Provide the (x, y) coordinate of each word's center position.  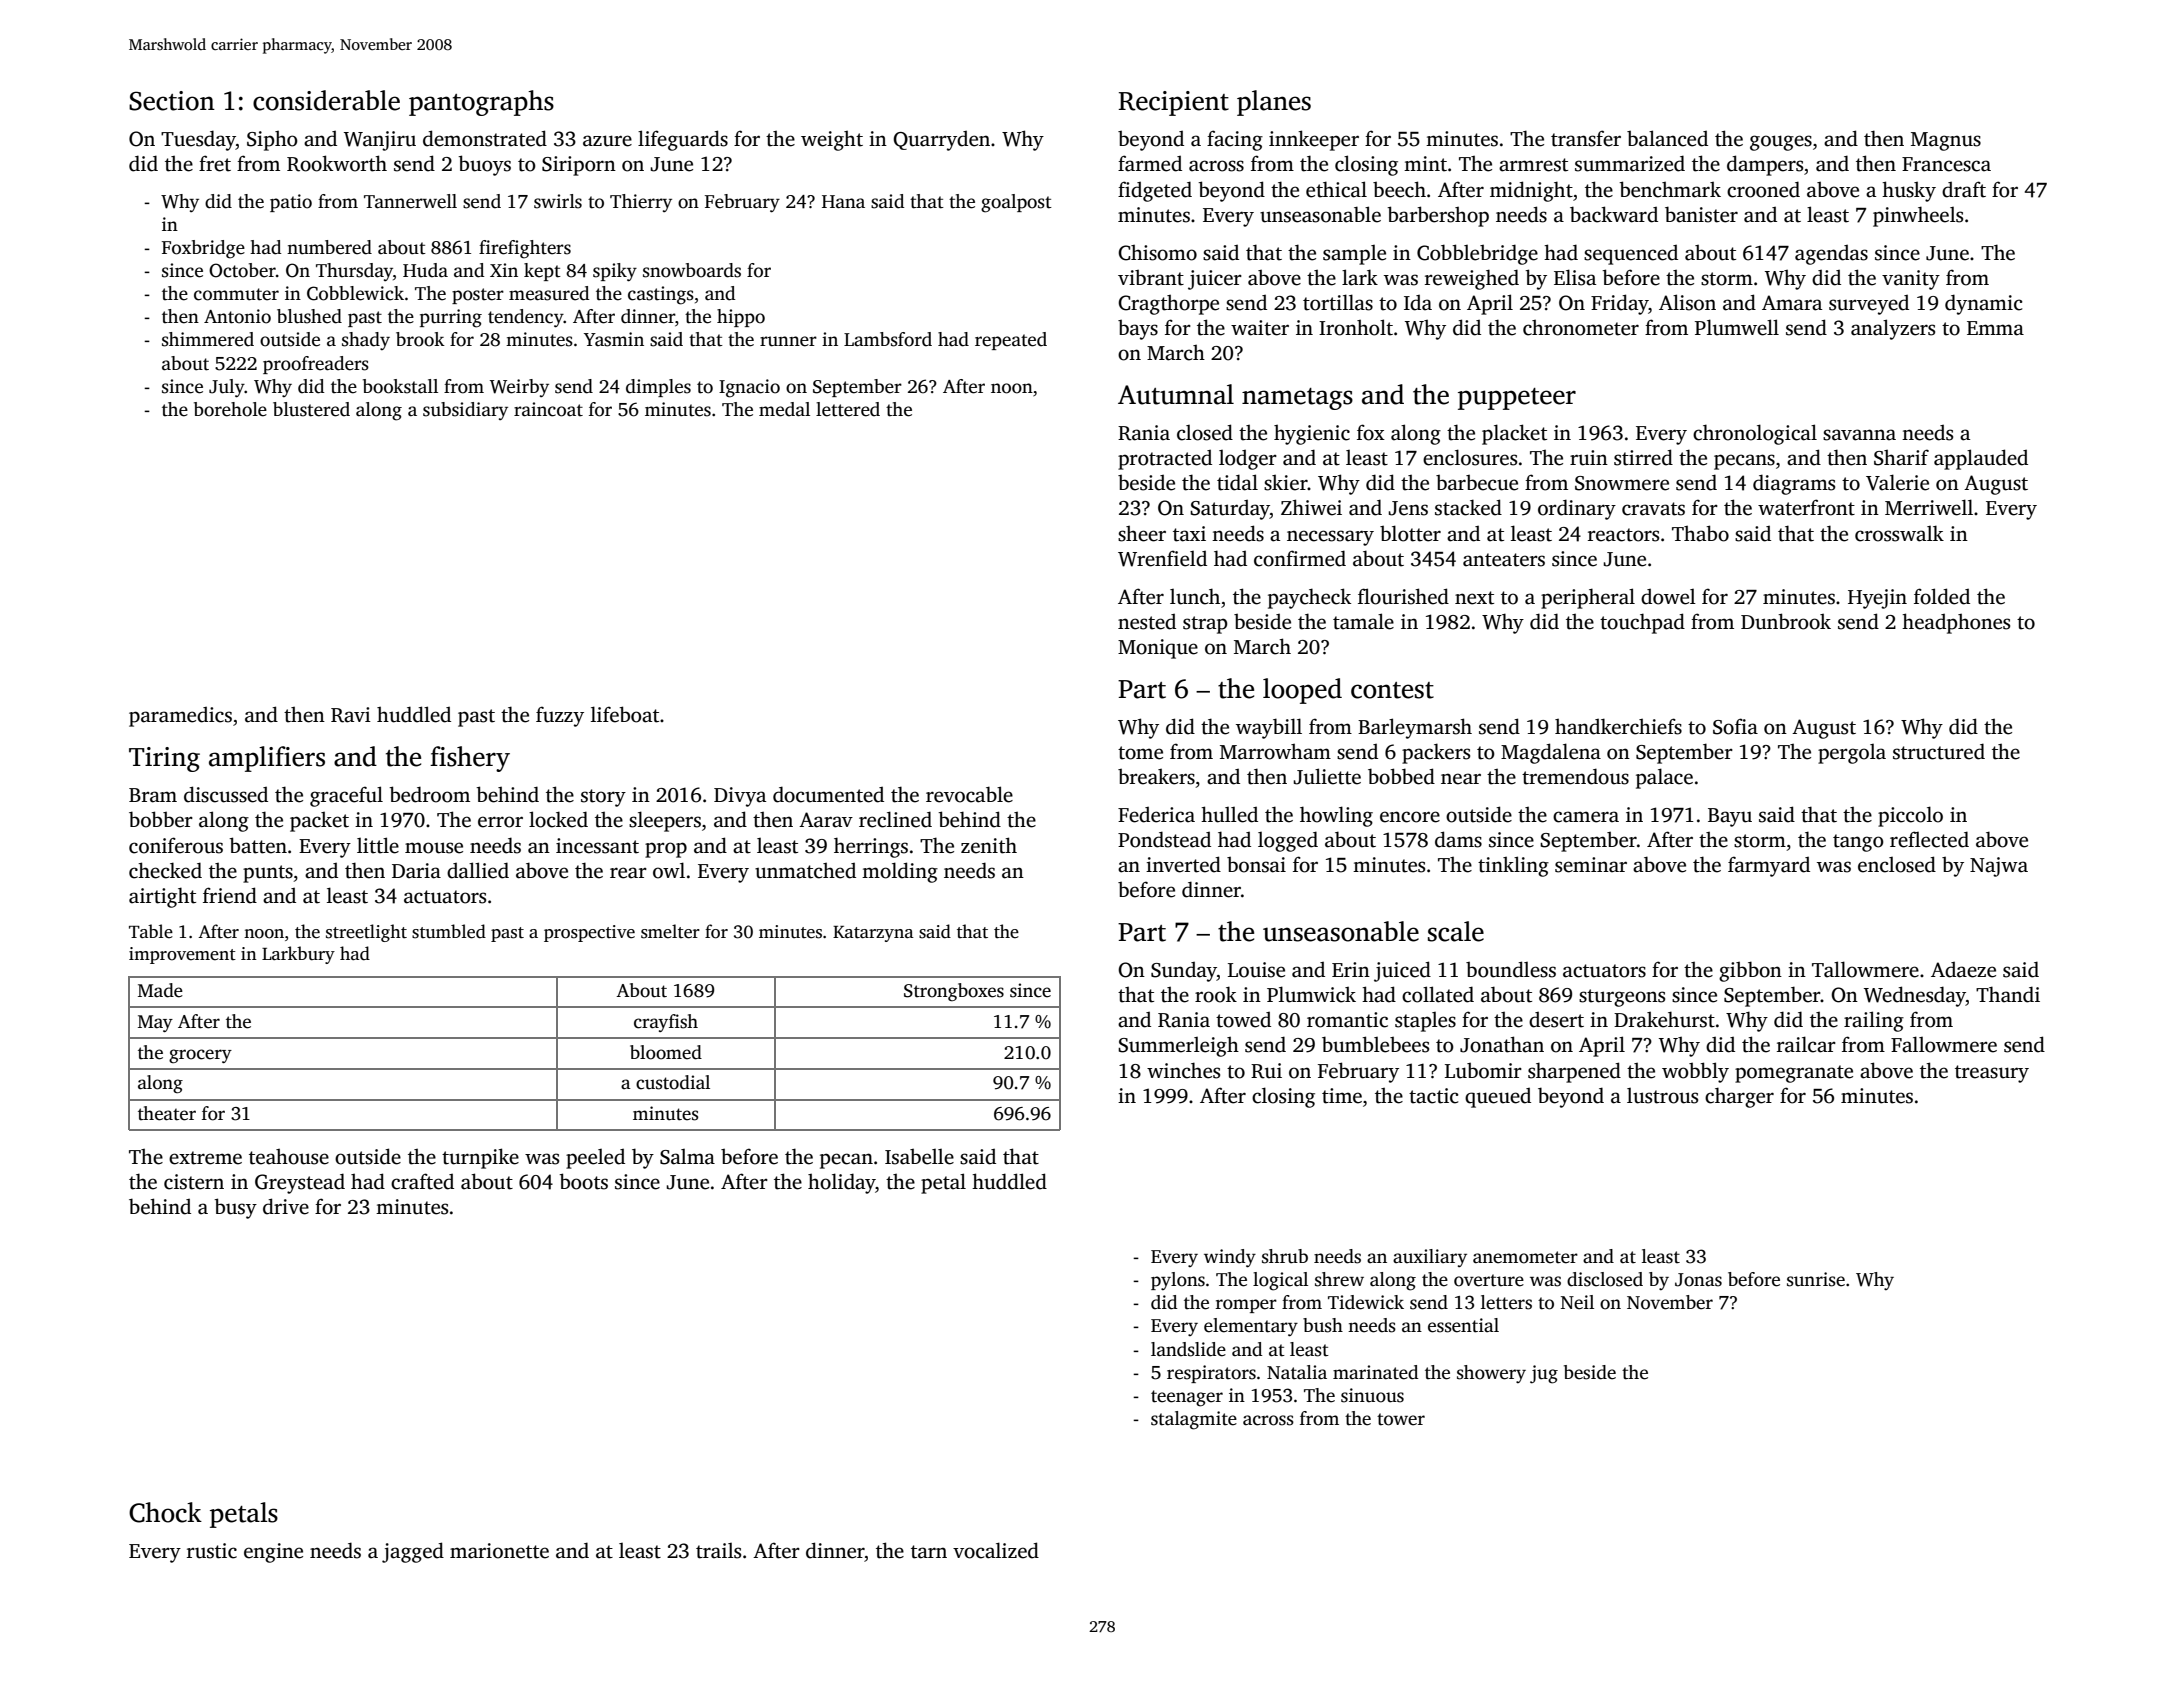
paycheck (1309, 598)
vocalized (996, 1550)
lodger (1248, 459)
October (242, 270)
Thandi (2008, 994)
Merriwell (1929, 507)
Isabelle (919, 1156)
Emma (1995, 328)
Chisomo (1157, 252)
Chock (165, 1512)
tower (1401, 1419)
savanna (1859, 435)
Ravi (351, 715)
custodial (673, 1082)
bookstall (400, 386)
